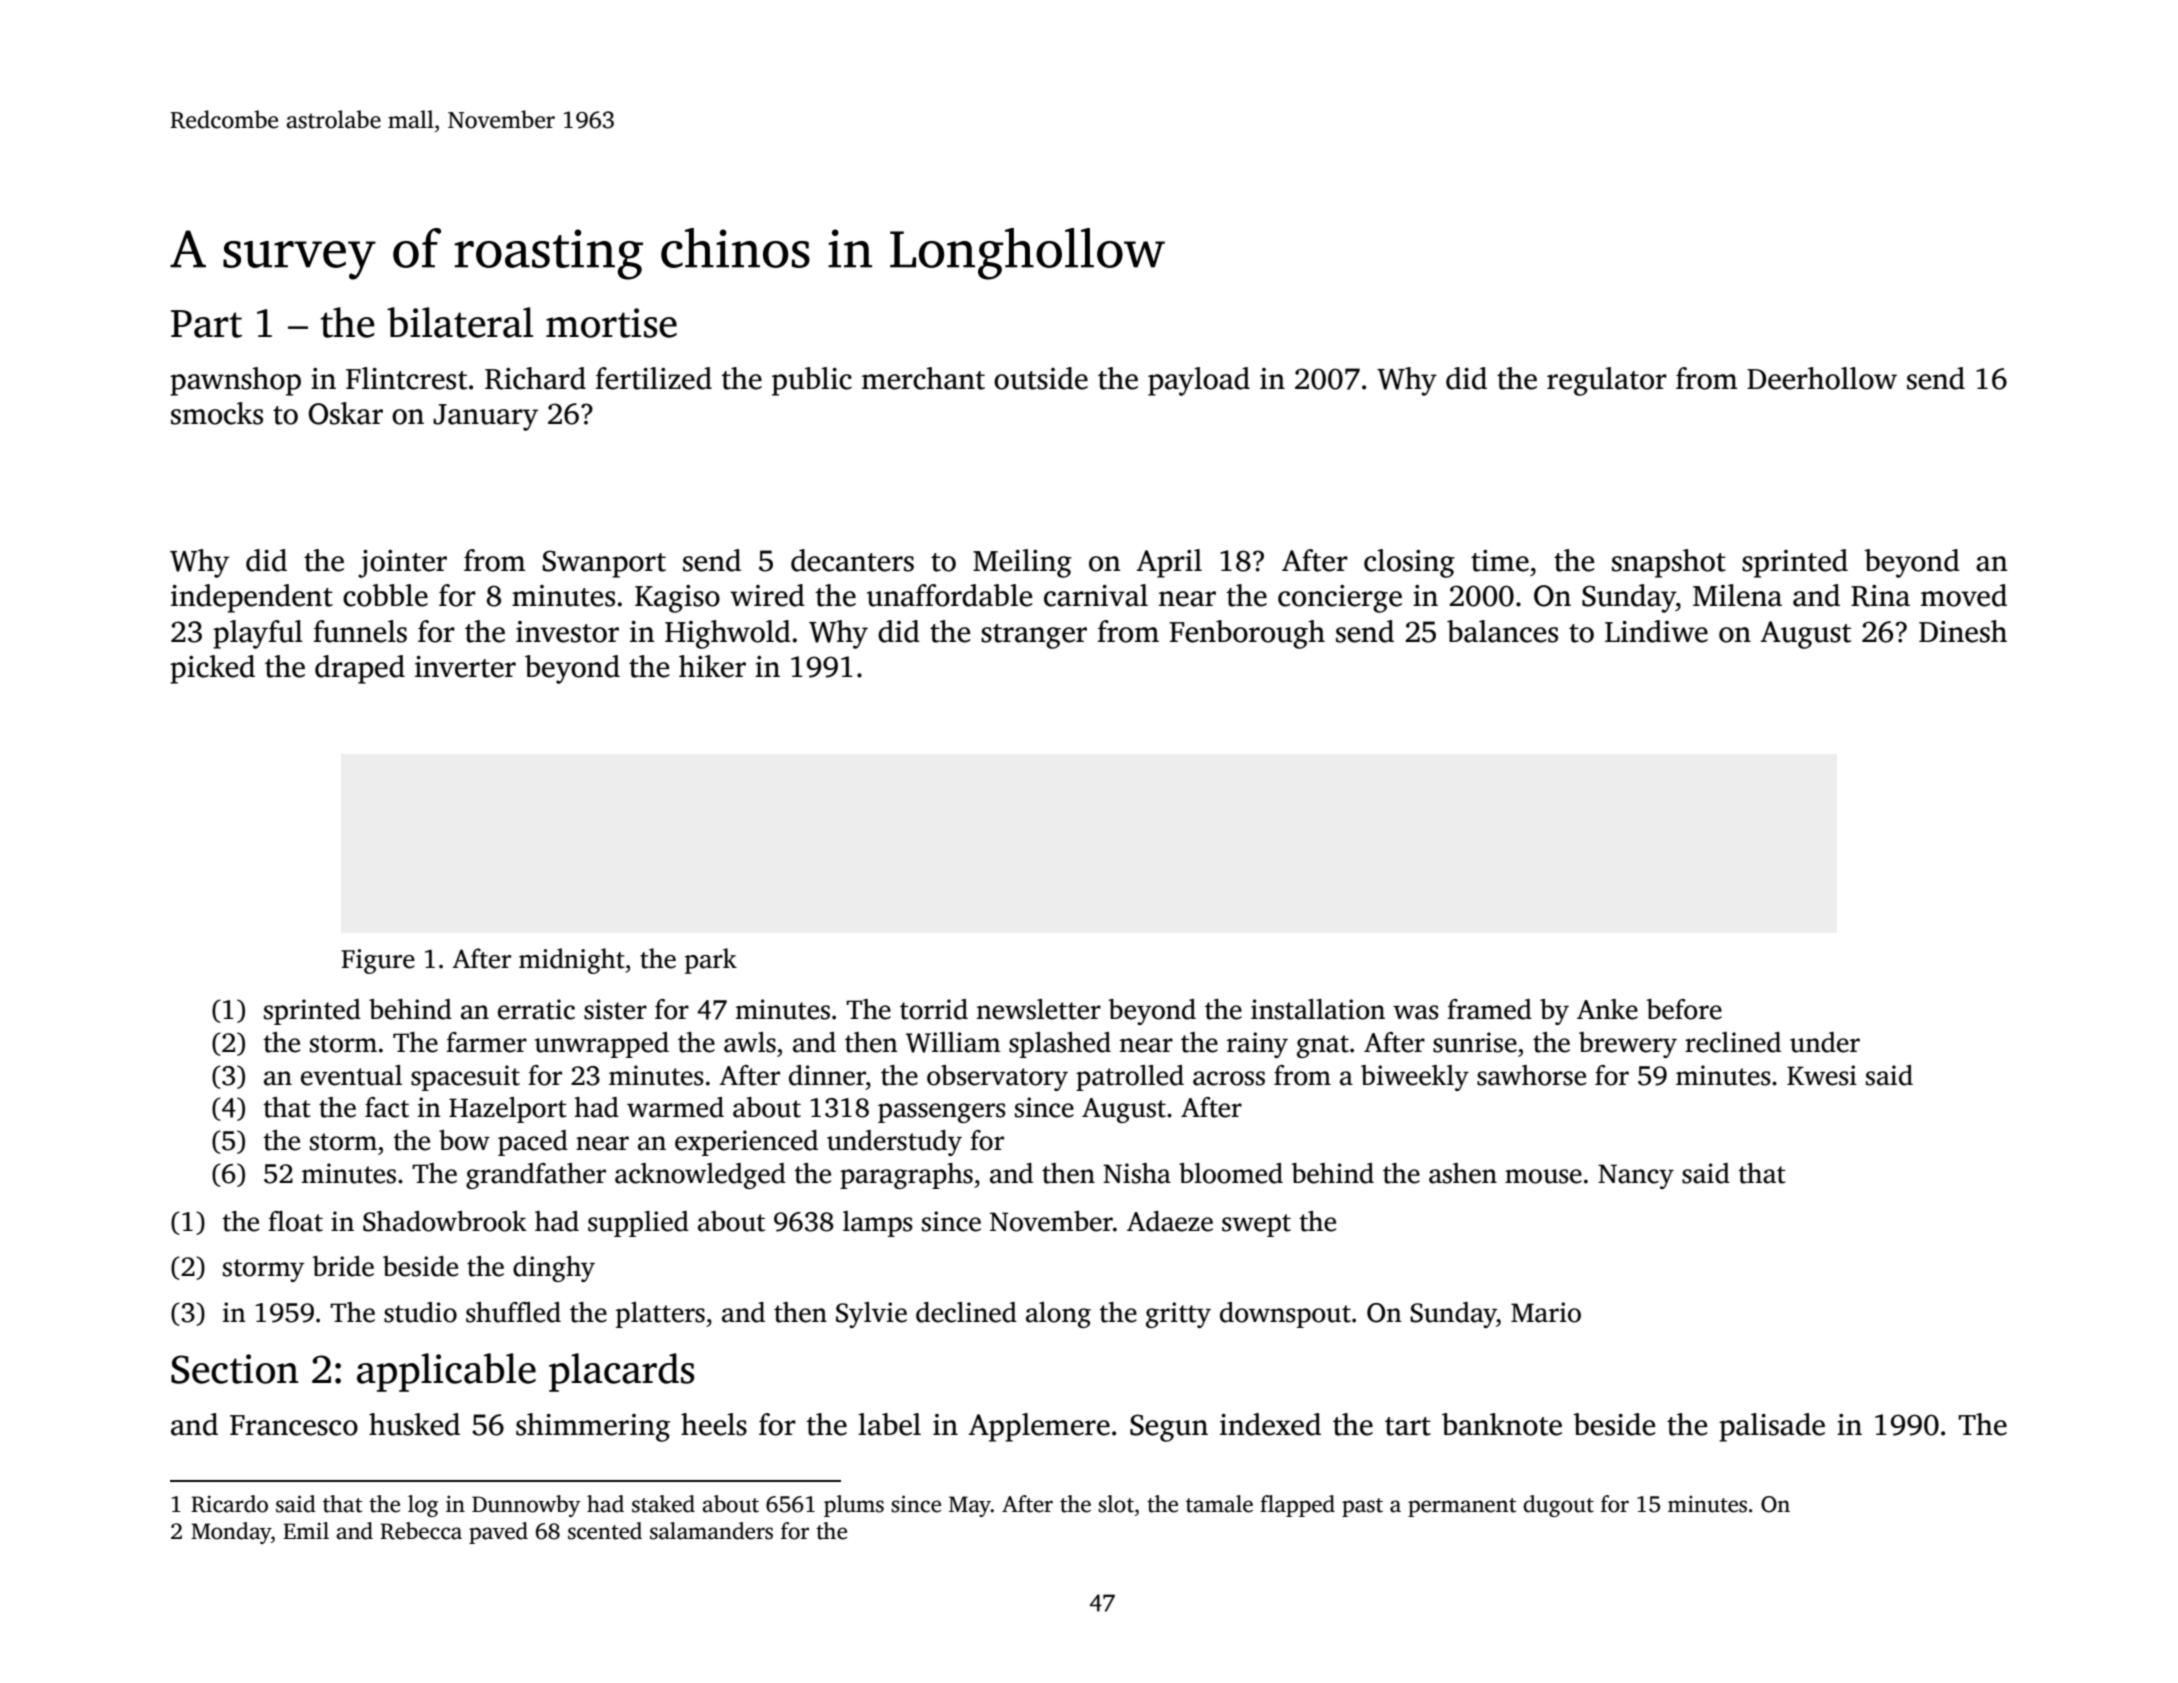 The image size is (2178, 1683). What do you see at coordinates (1772, 1427) in the screenshot?
I see `palisade` at bounding box center [1772, 1427].
